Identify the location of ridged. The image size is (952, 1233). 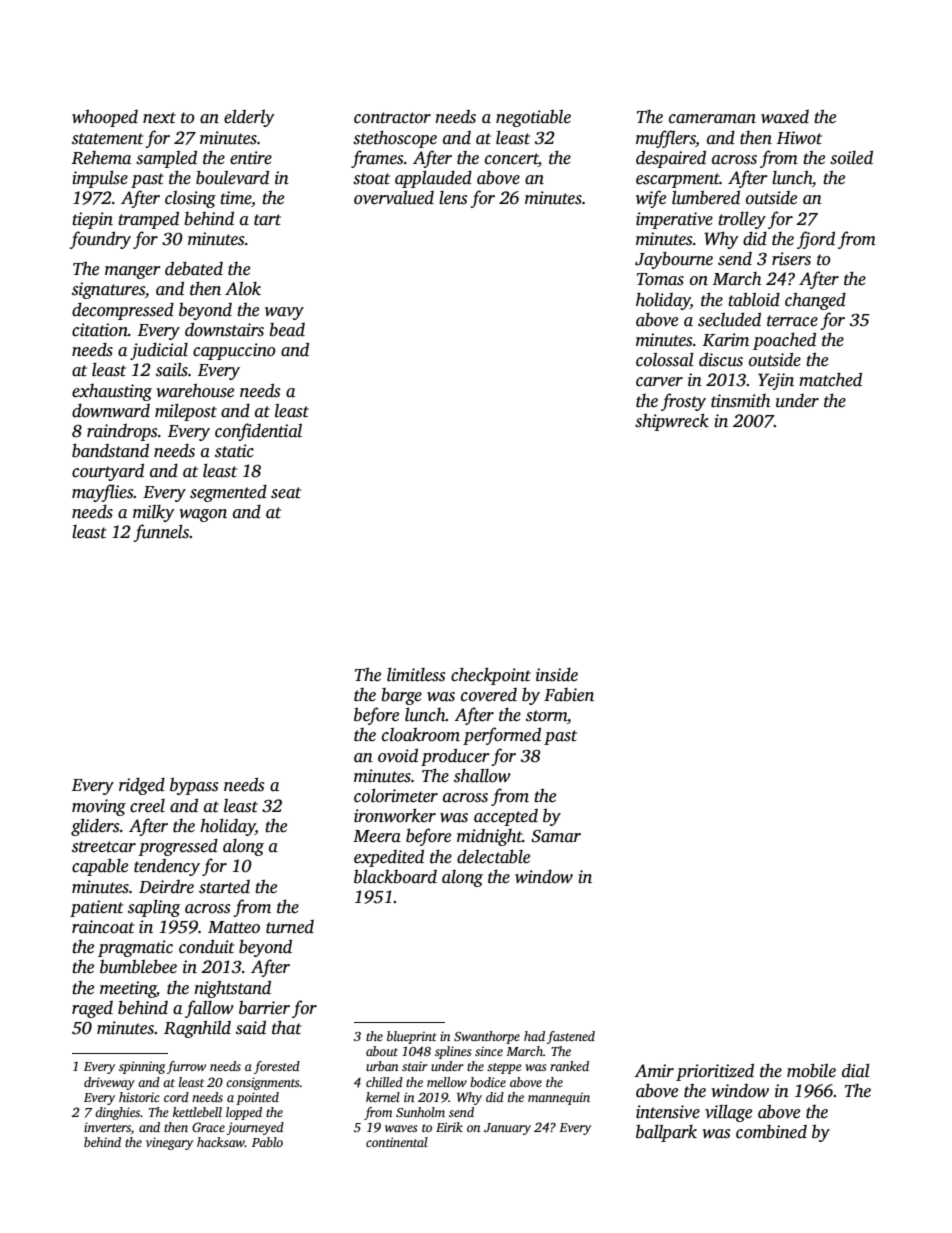
(142, 786).
